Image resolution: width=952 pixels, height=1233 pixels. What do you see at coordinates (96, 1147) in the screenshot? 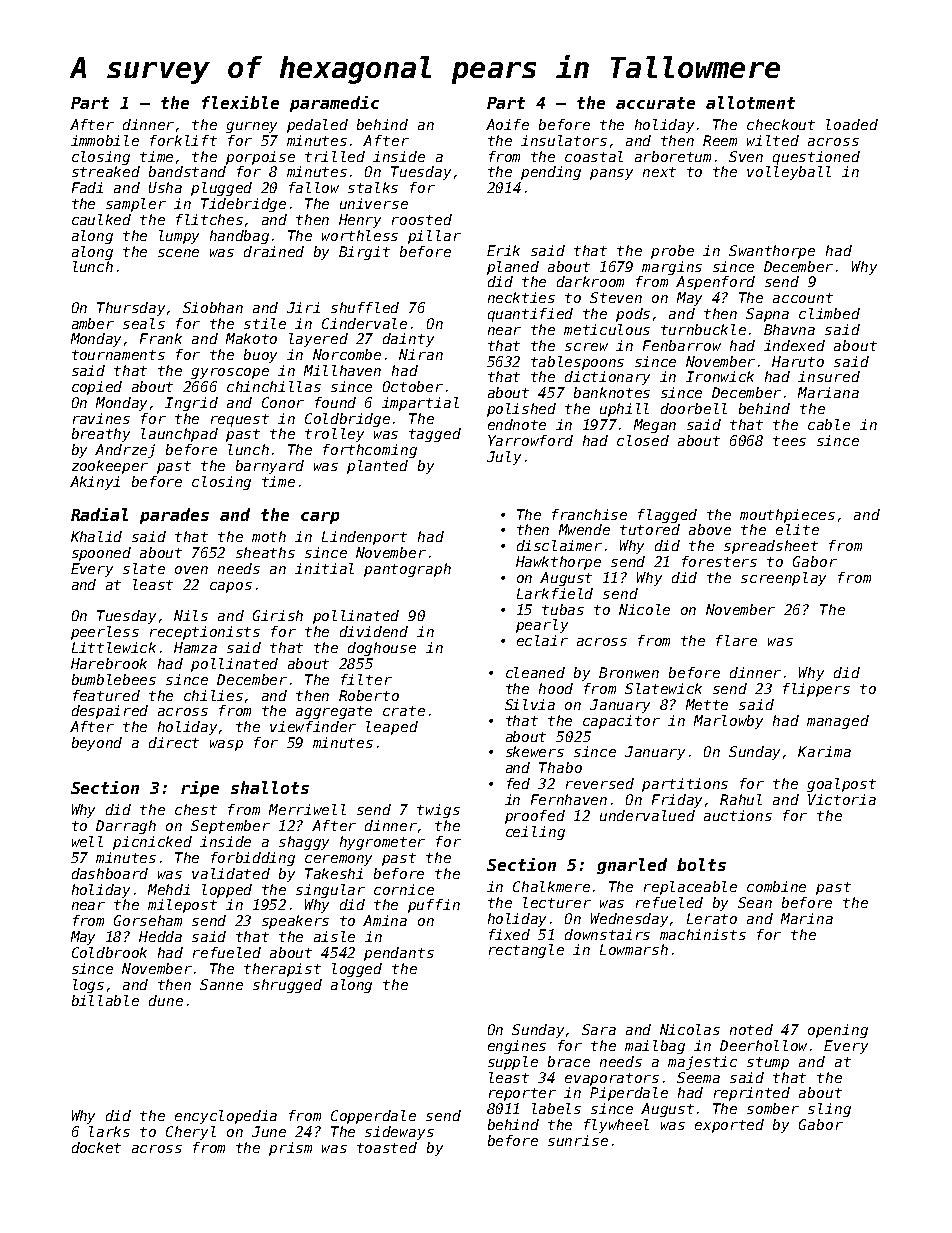
I see `docket` at bounding box center [96, 1147].
